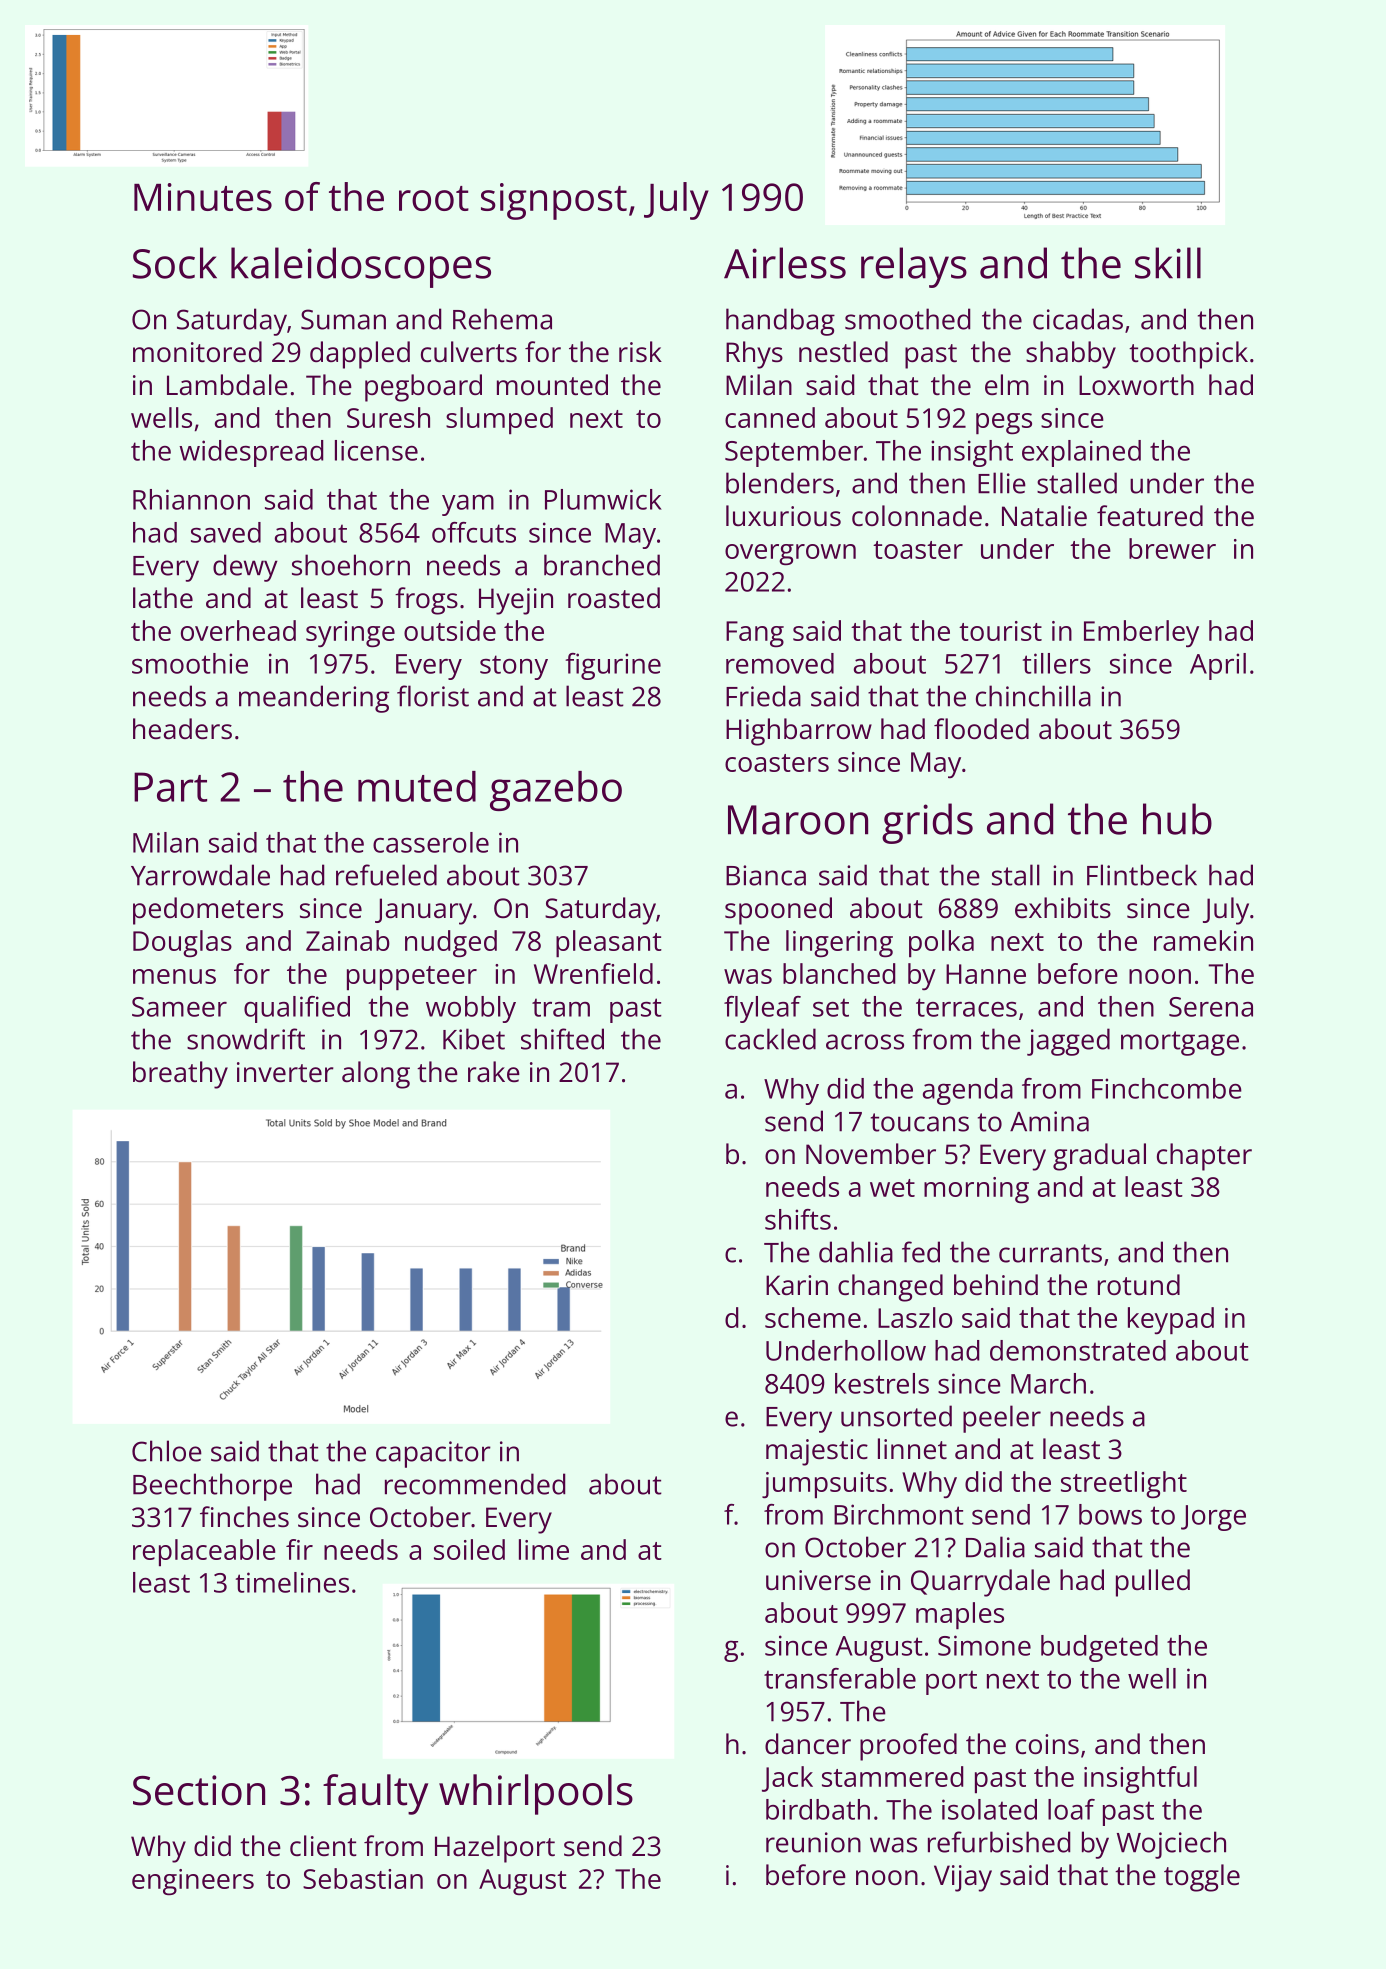 This screenshot has height=1969, width=1386. What do you see at coordinates (1188, 355) in the screenshot?
I see `toothpick` at bounding box center [1188, 355].
